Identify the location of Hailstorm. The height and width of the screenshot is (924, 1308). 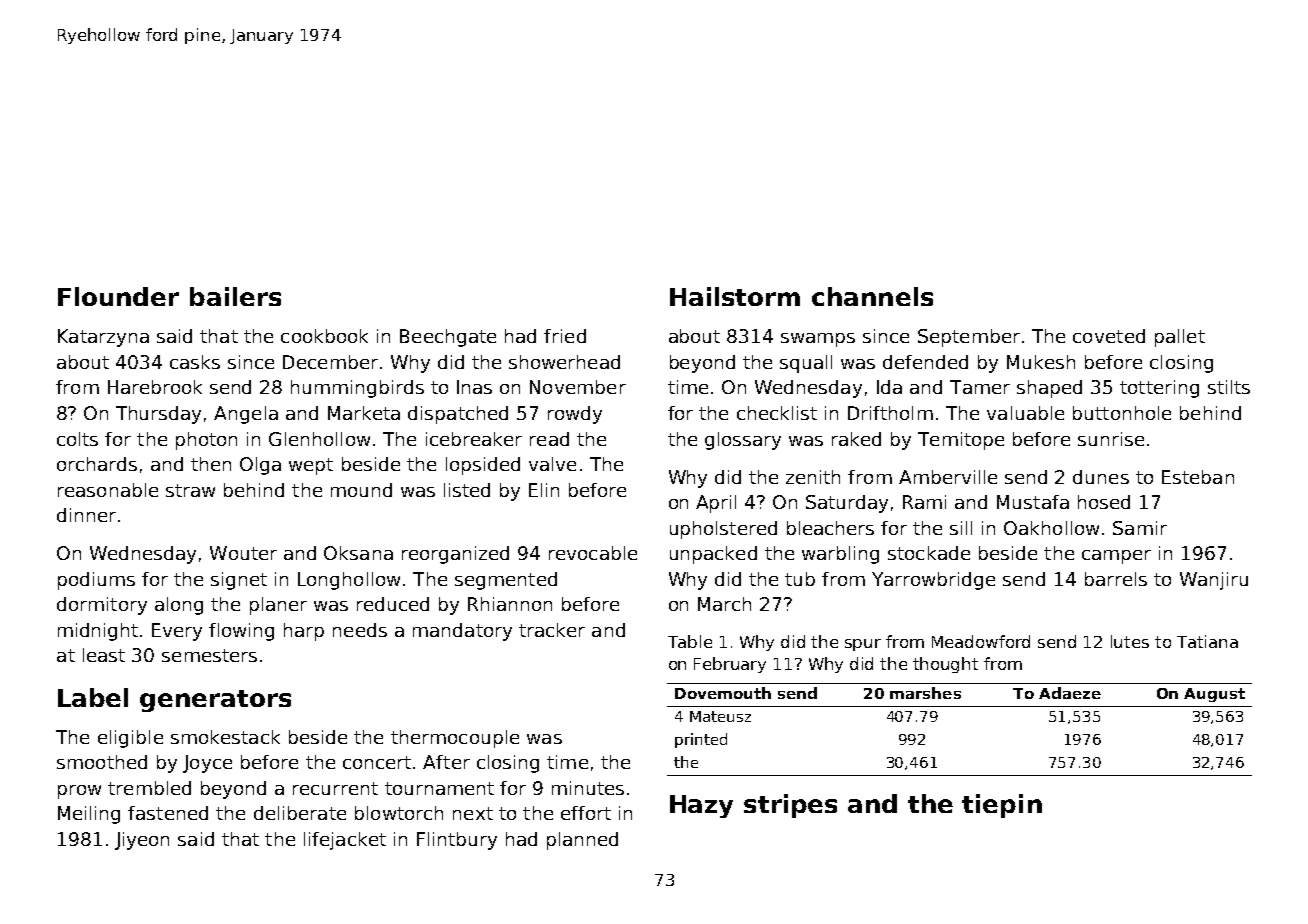
(735, 296).
